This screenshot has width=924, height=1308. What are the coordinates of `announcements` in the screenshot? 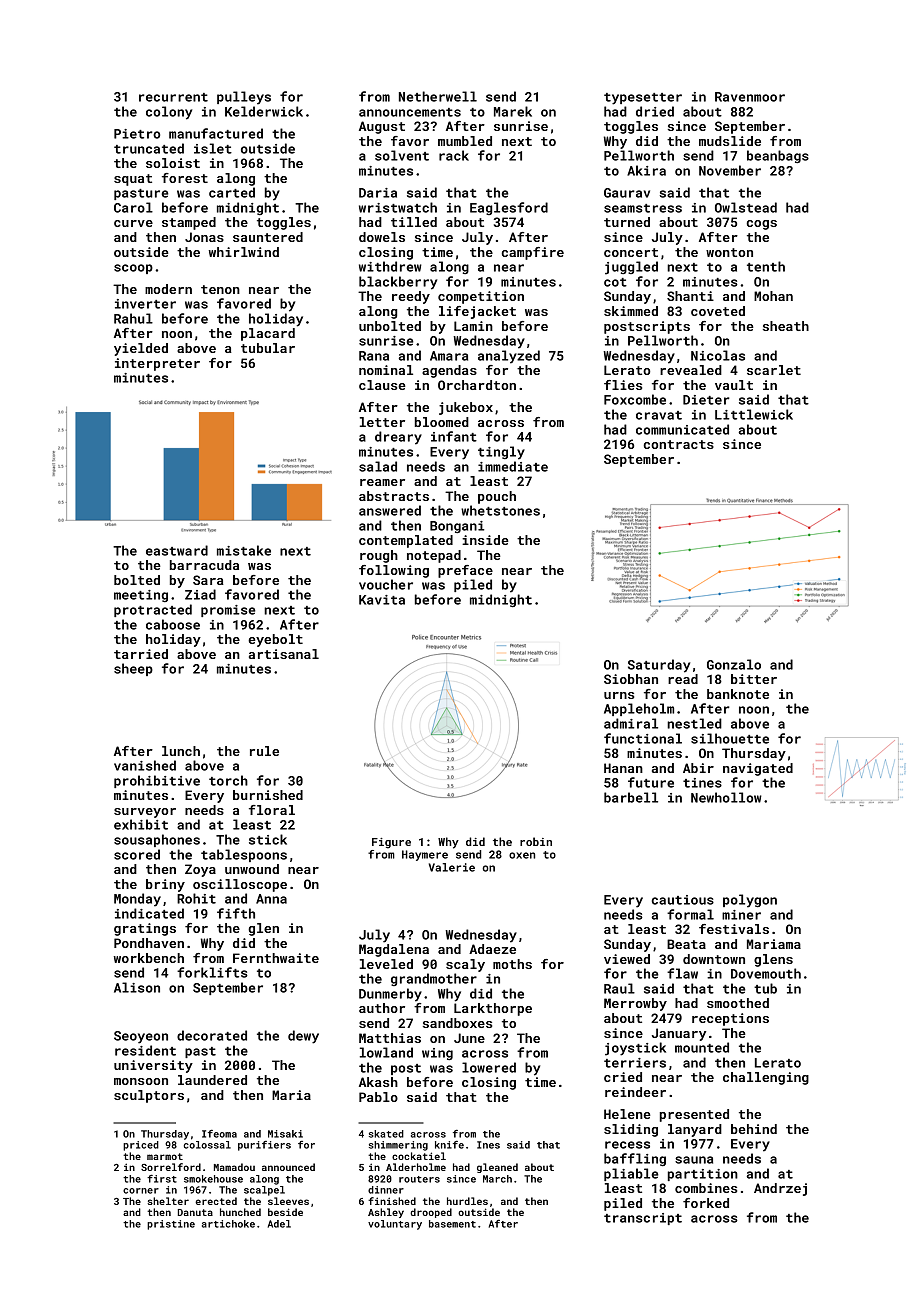 It's located at (410, 112).
